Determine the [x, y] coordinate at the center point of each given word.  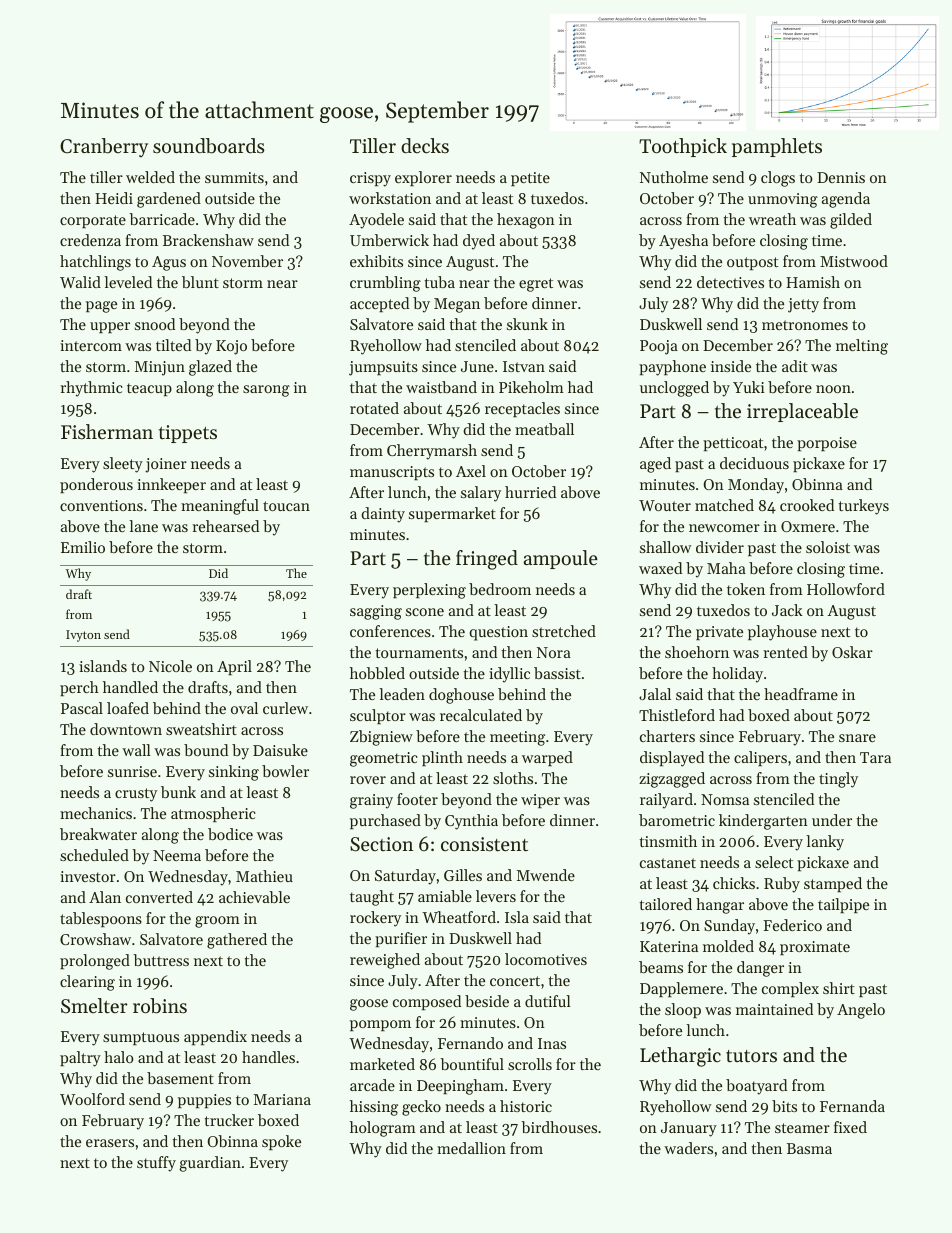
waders [688, 1148]
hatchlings [95, 263]
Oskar [852, 652]
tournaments [419, 653]
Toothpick [683, 147]
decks [425, 146]
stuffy [156, 1164]
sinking [234, 773]
